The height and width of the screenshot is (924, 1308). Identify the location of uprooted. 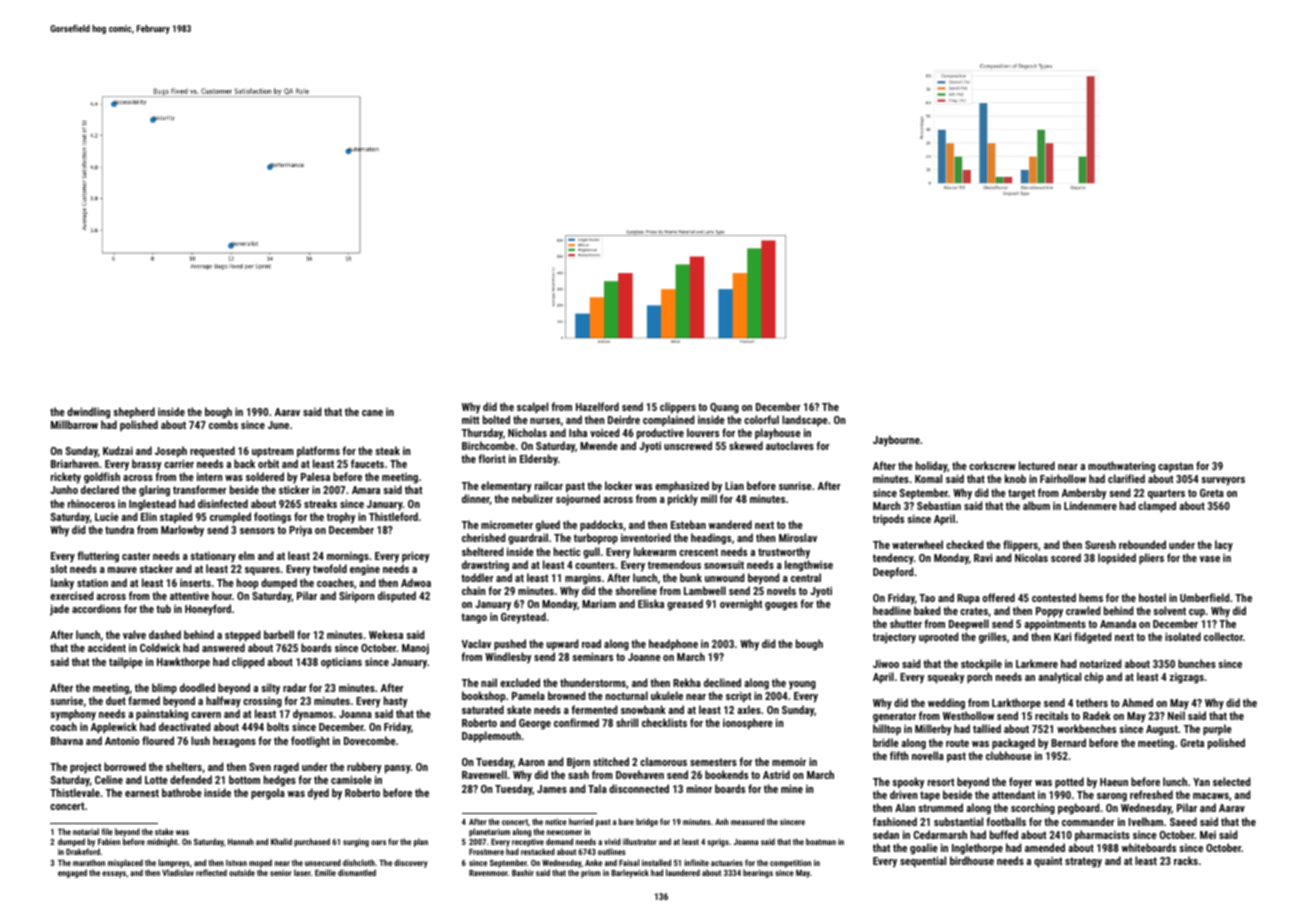
(938, 638).
